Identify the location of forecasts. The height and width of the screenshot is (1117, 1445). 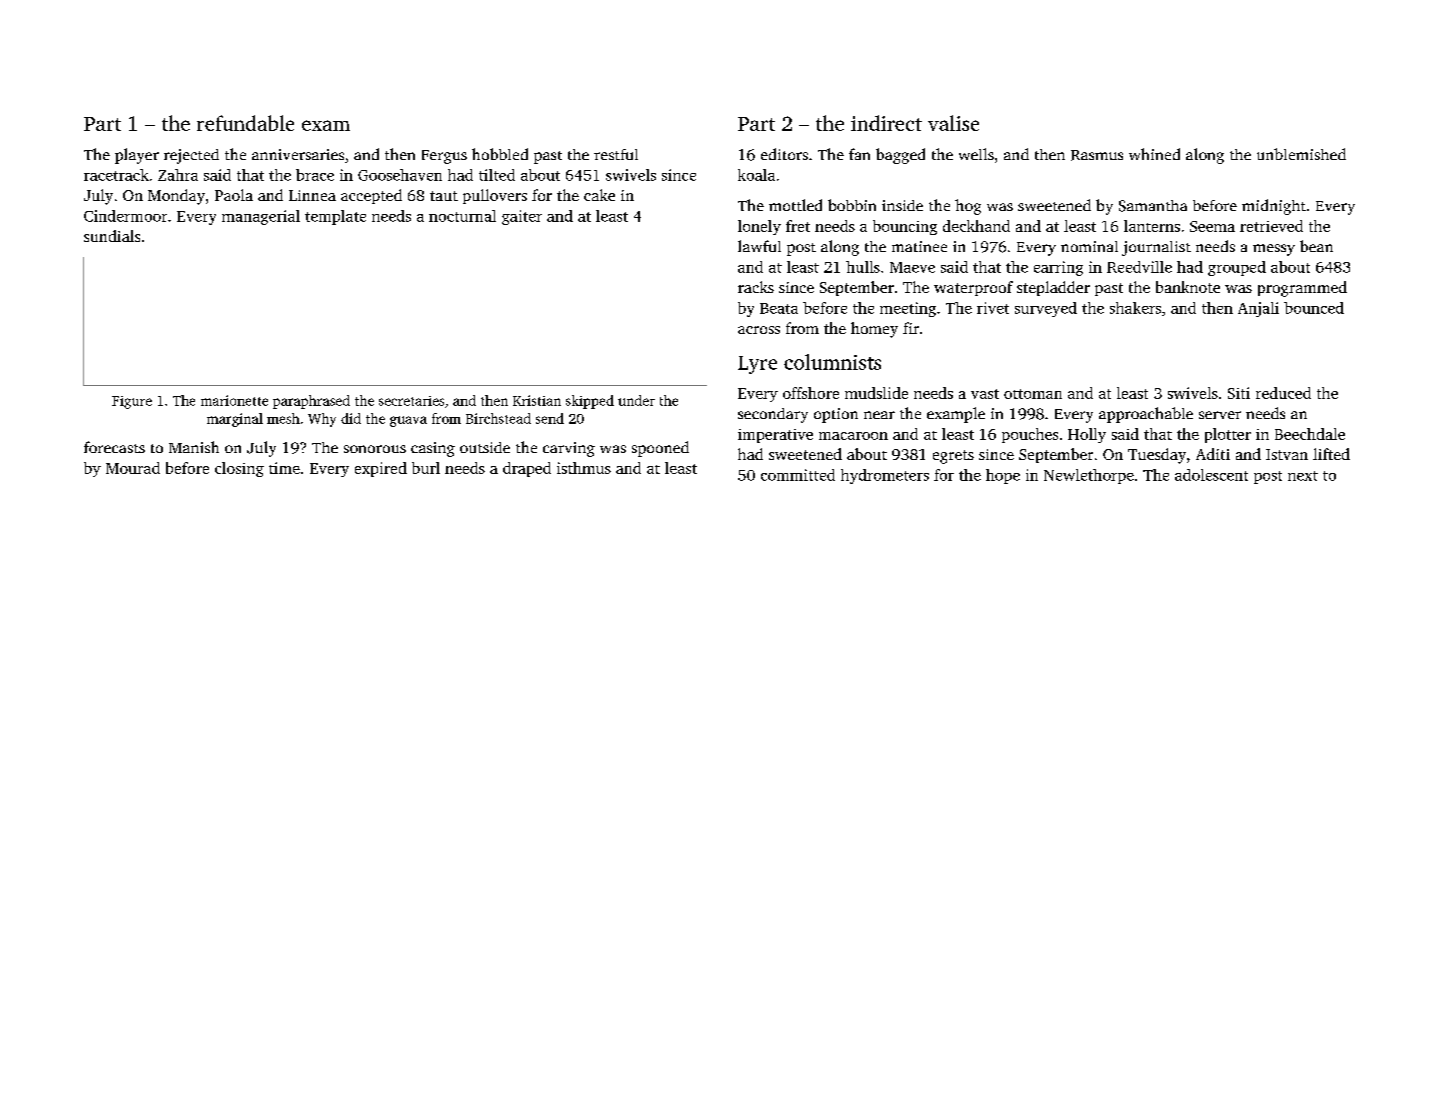
(114, 447).
